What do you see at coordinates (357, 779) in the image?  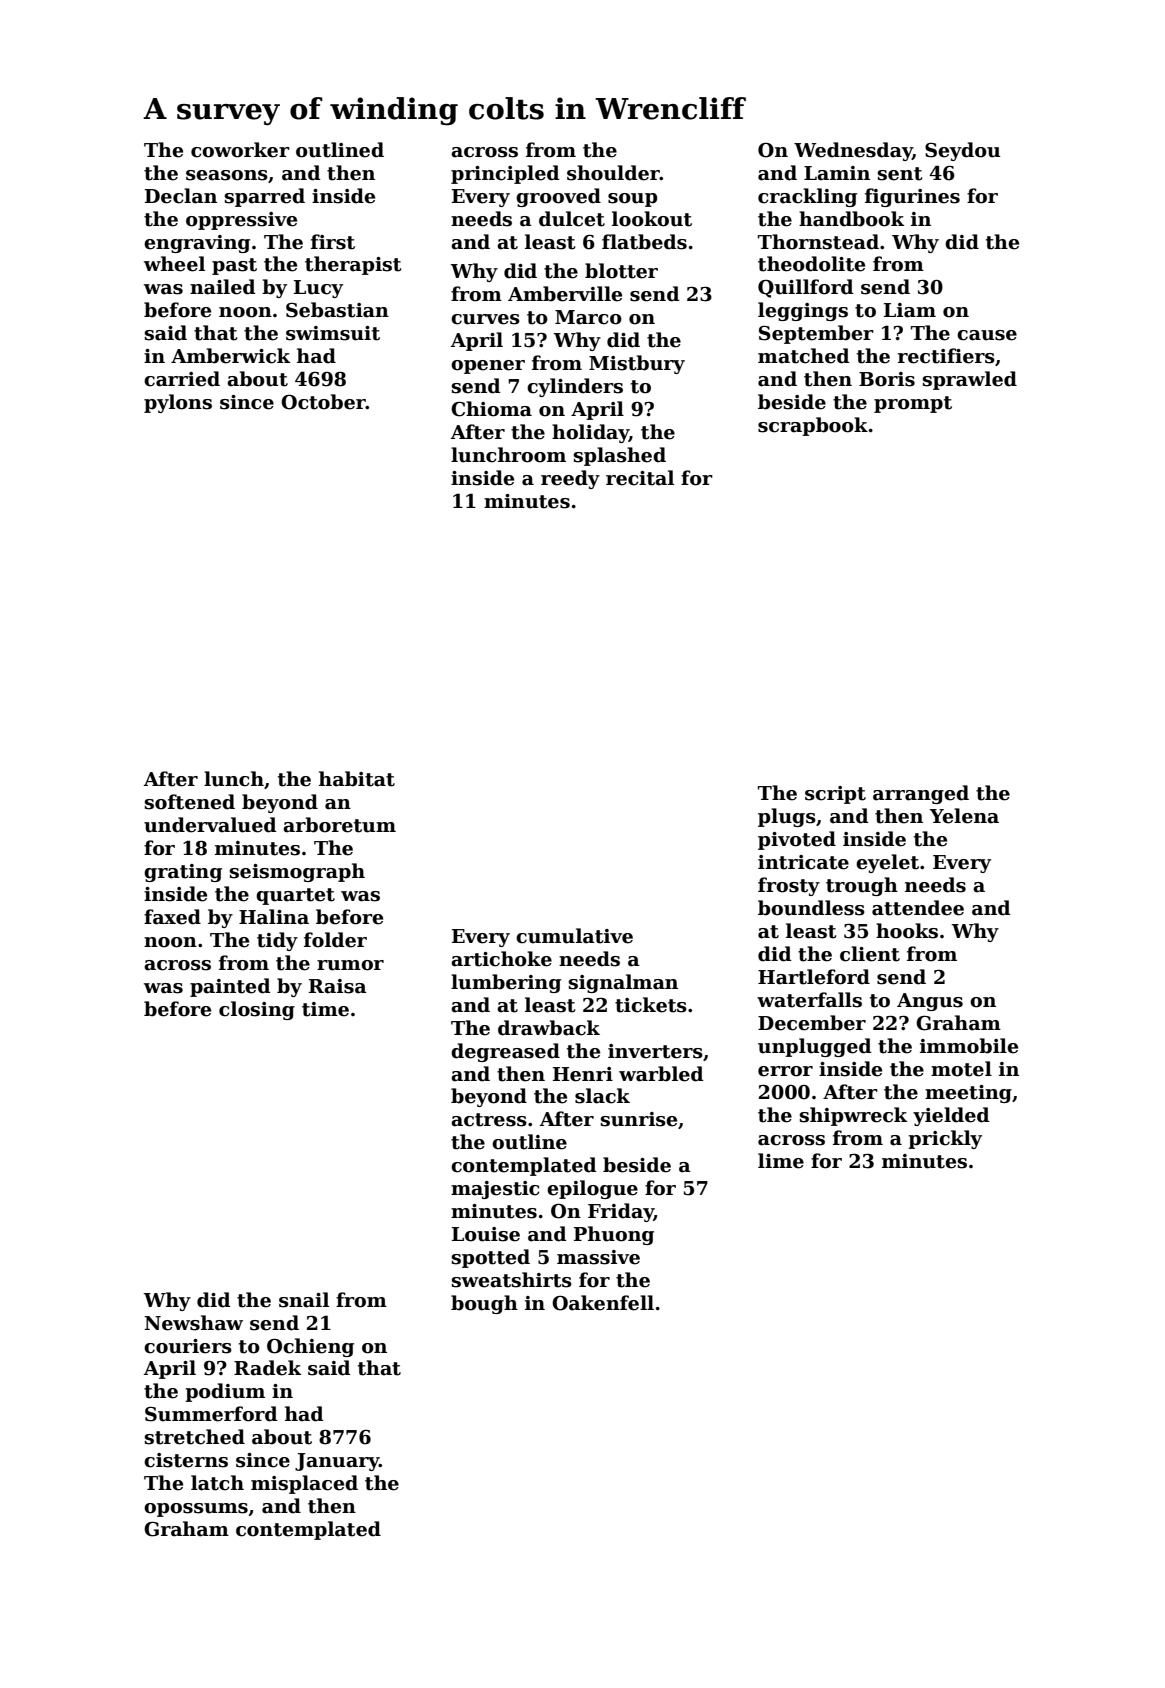 I see `habitat` at bounding box center [357, 779].
